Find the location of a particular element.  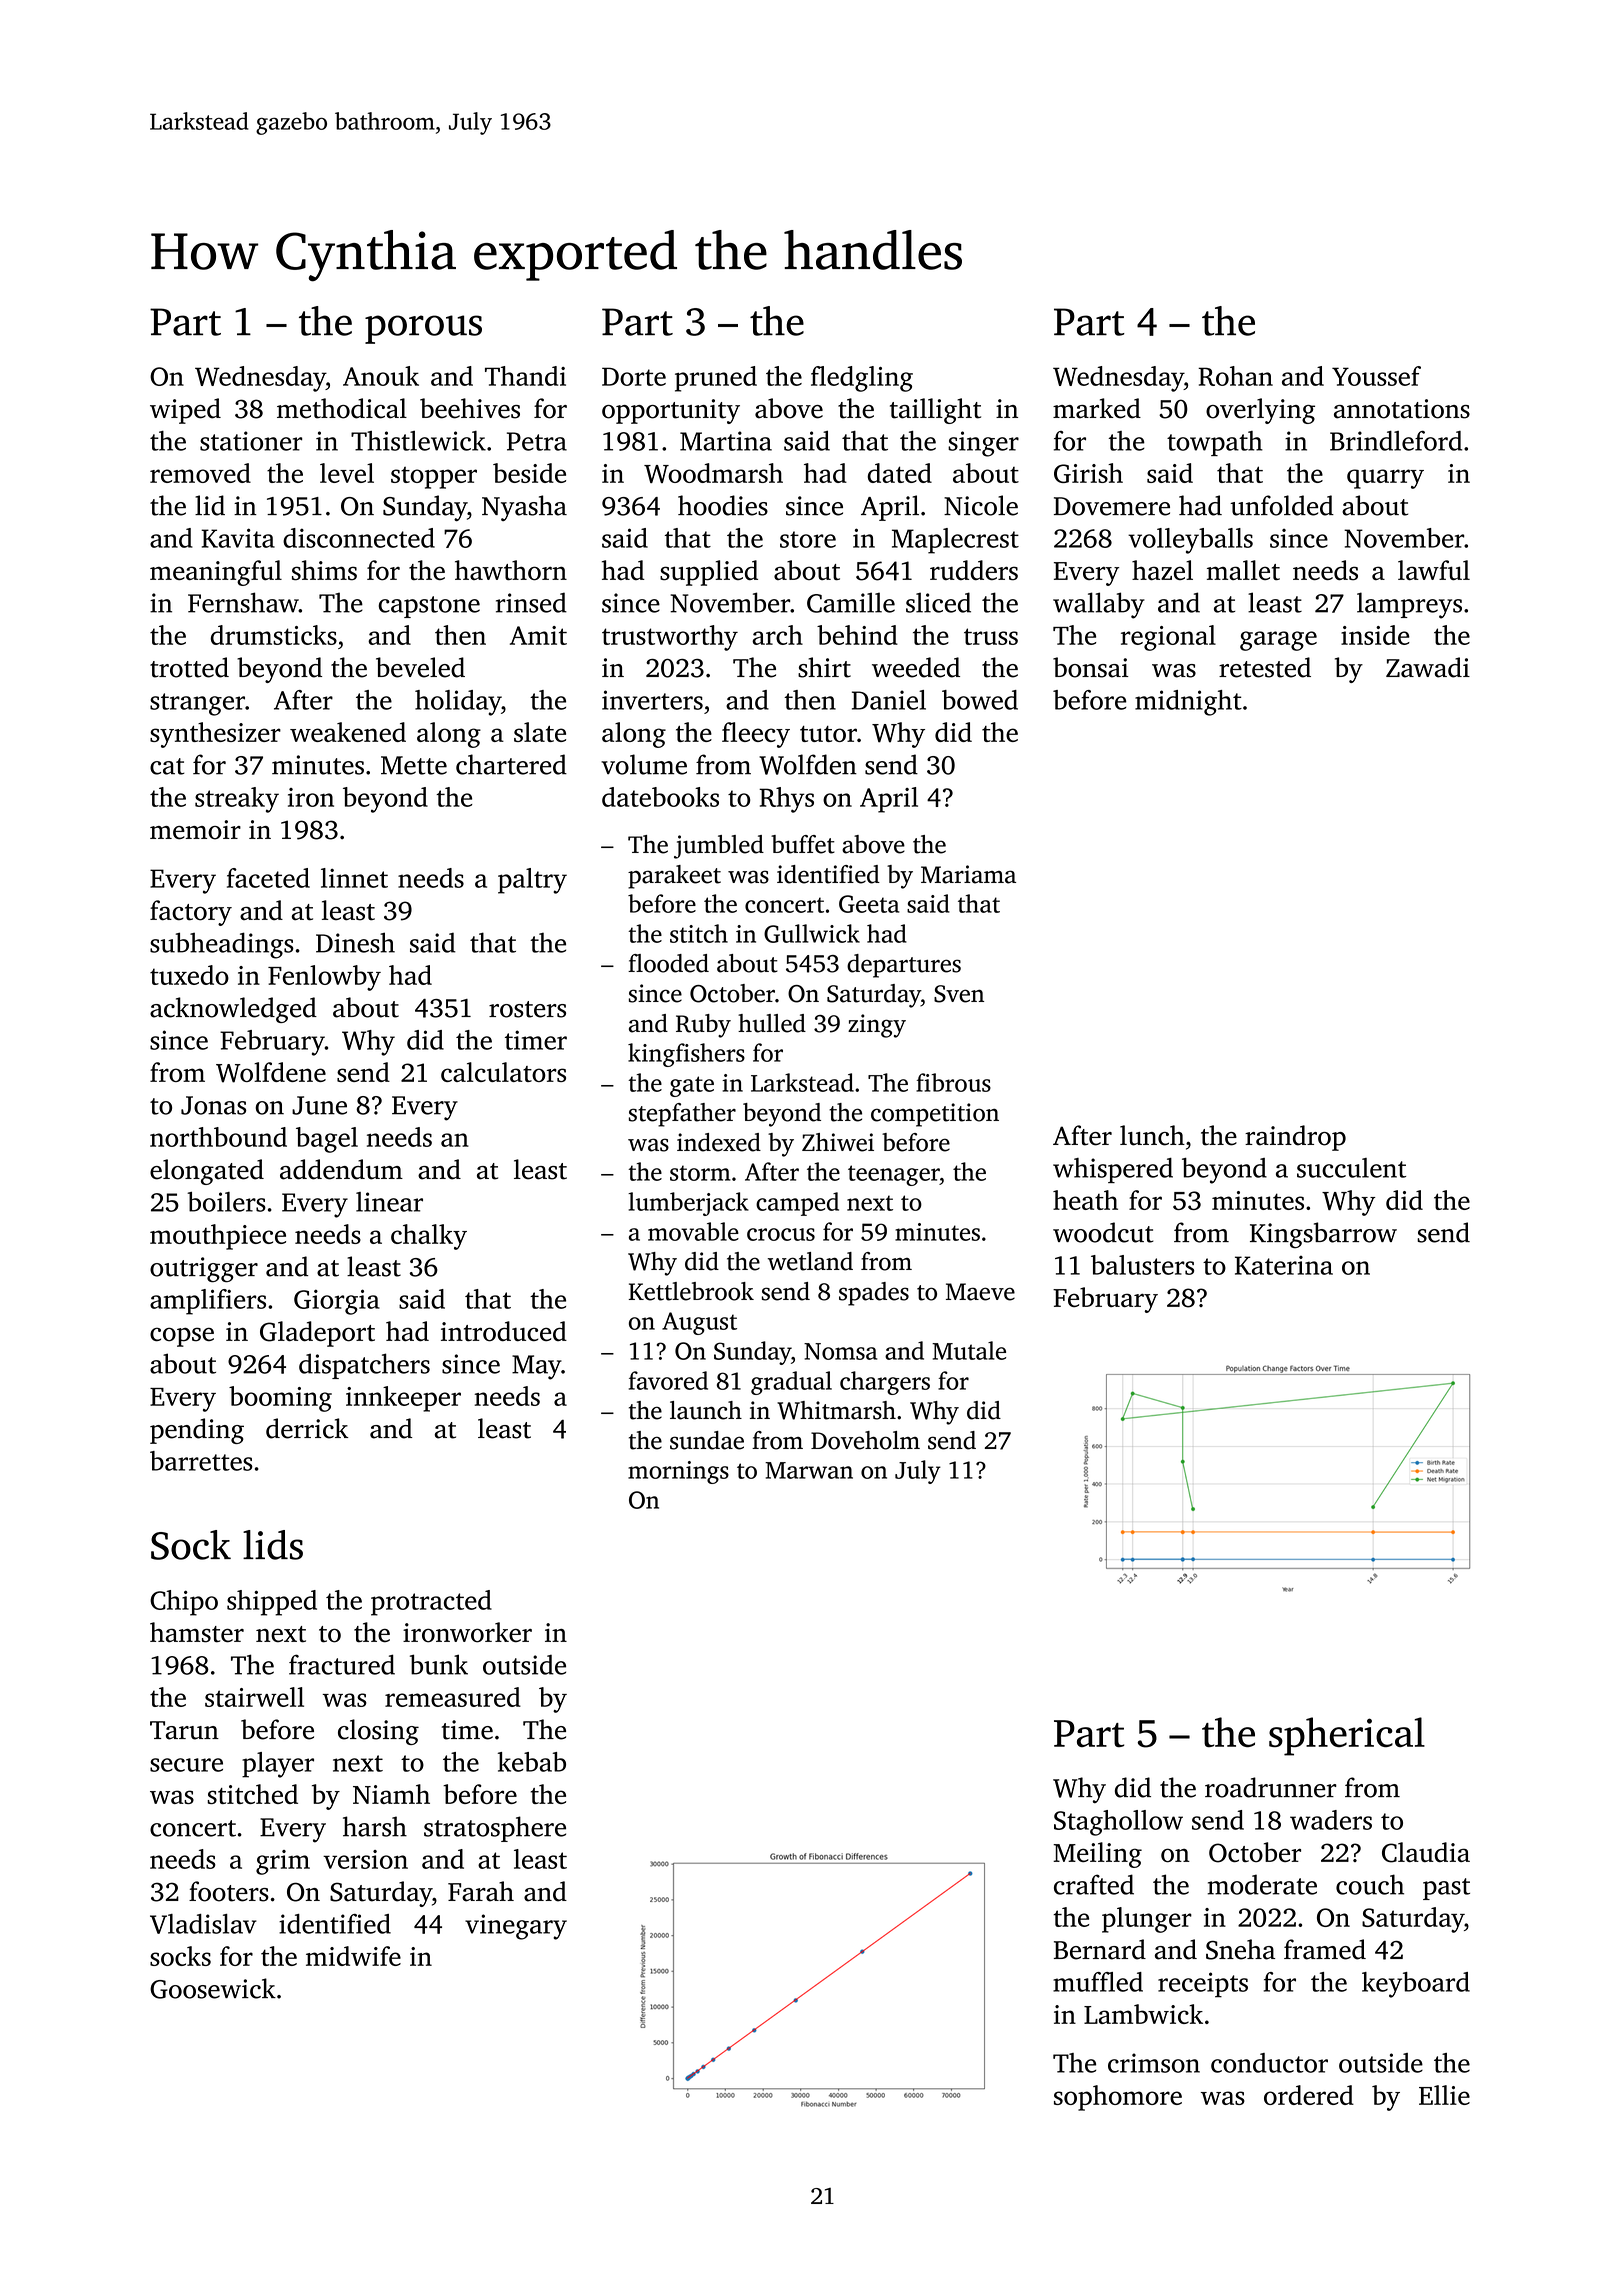

lampreys is located at coordinates (1409, 605).
